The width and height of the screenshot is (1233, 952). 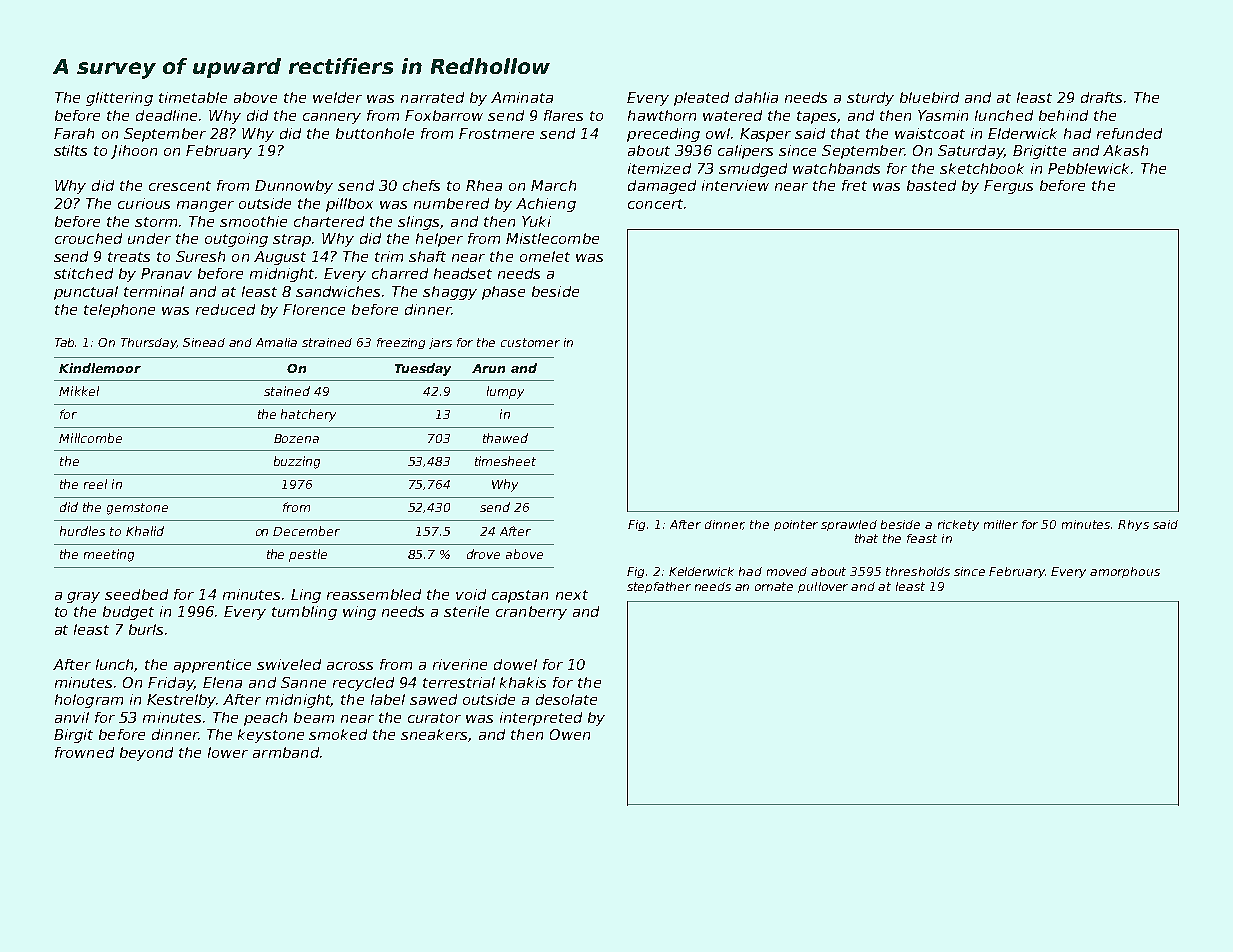 I want to click on pointer, so click(x=796, y=525).
